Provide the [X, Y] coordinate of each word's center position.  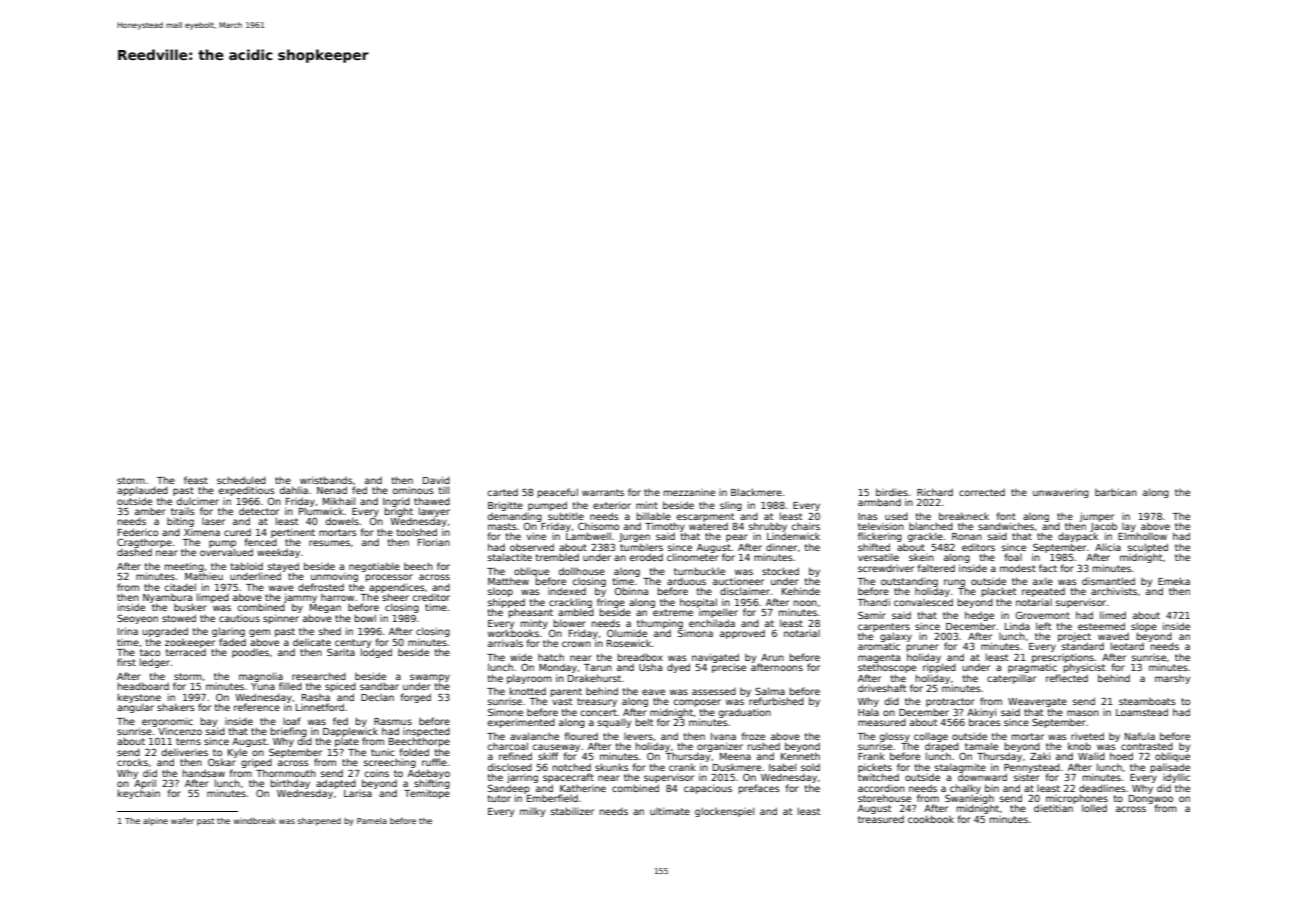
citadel [180, 587]
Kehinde [801, 591]
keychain [139, 794]
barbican [1116, 492]
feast [196, 480]
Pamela [372, 821]
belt [644, 722]
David [436, 480]
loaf [292, 721]
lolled [1094, 808]
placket [999, 592]
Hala [868, 712]
